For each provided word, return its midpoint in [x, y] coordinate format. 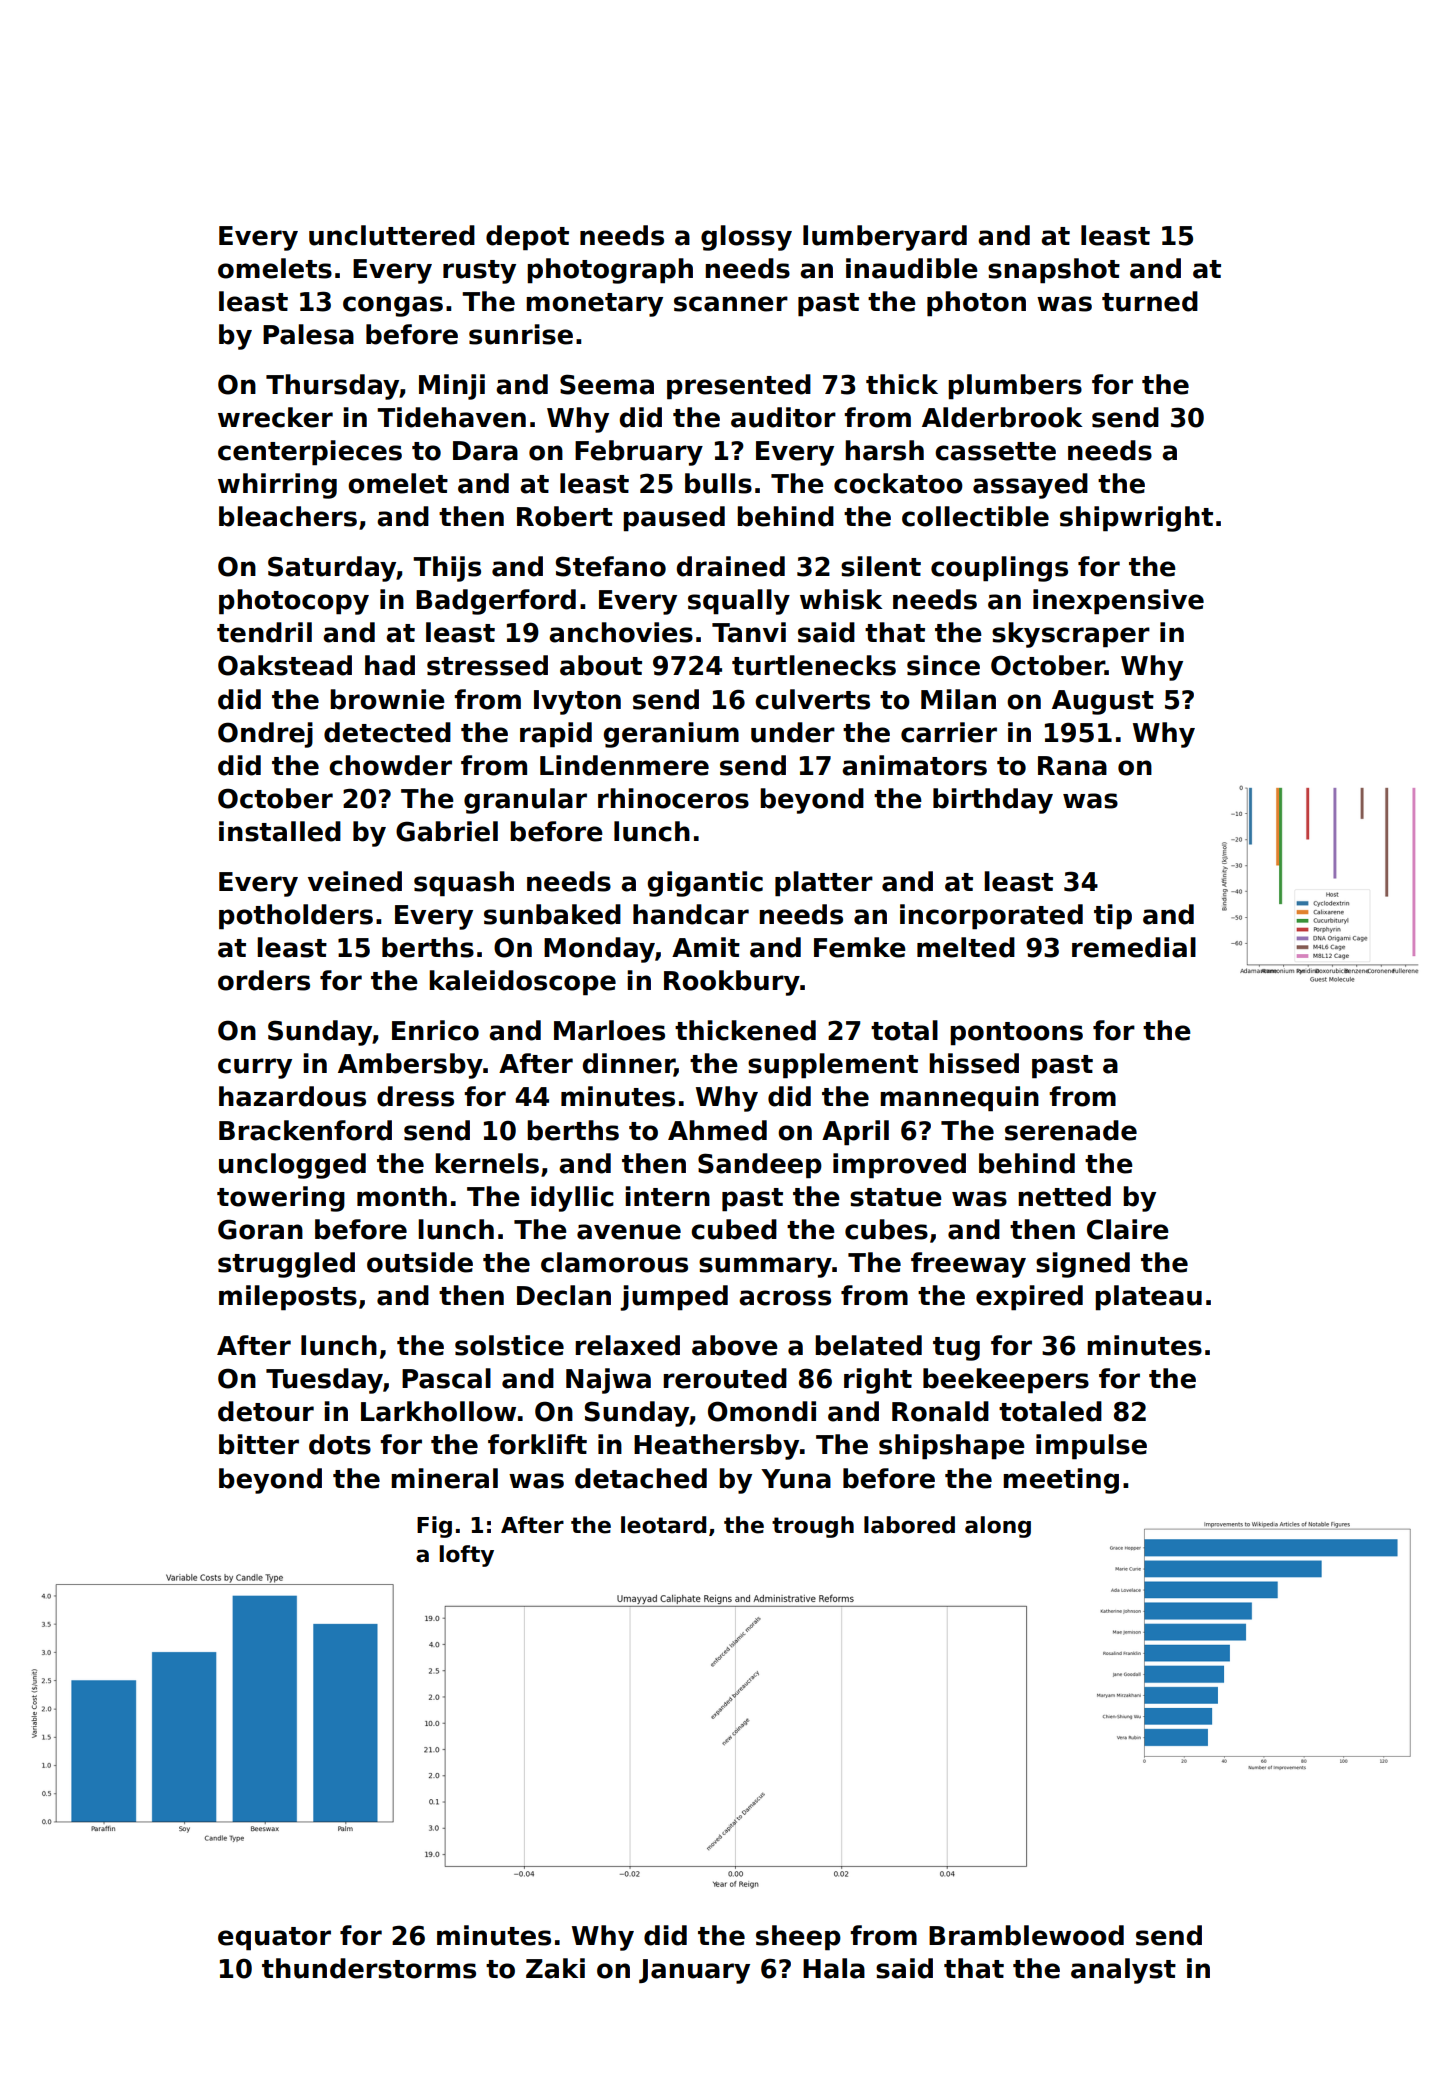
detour [266, 1411]
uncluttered [392, 235]
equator [274, 1939]
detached [641, 1478]
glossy [746, 238]
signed [1083, 1265]
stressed [487, 665]
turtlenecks [814, 665]
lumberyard [885, 238]
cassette [995, 451]
